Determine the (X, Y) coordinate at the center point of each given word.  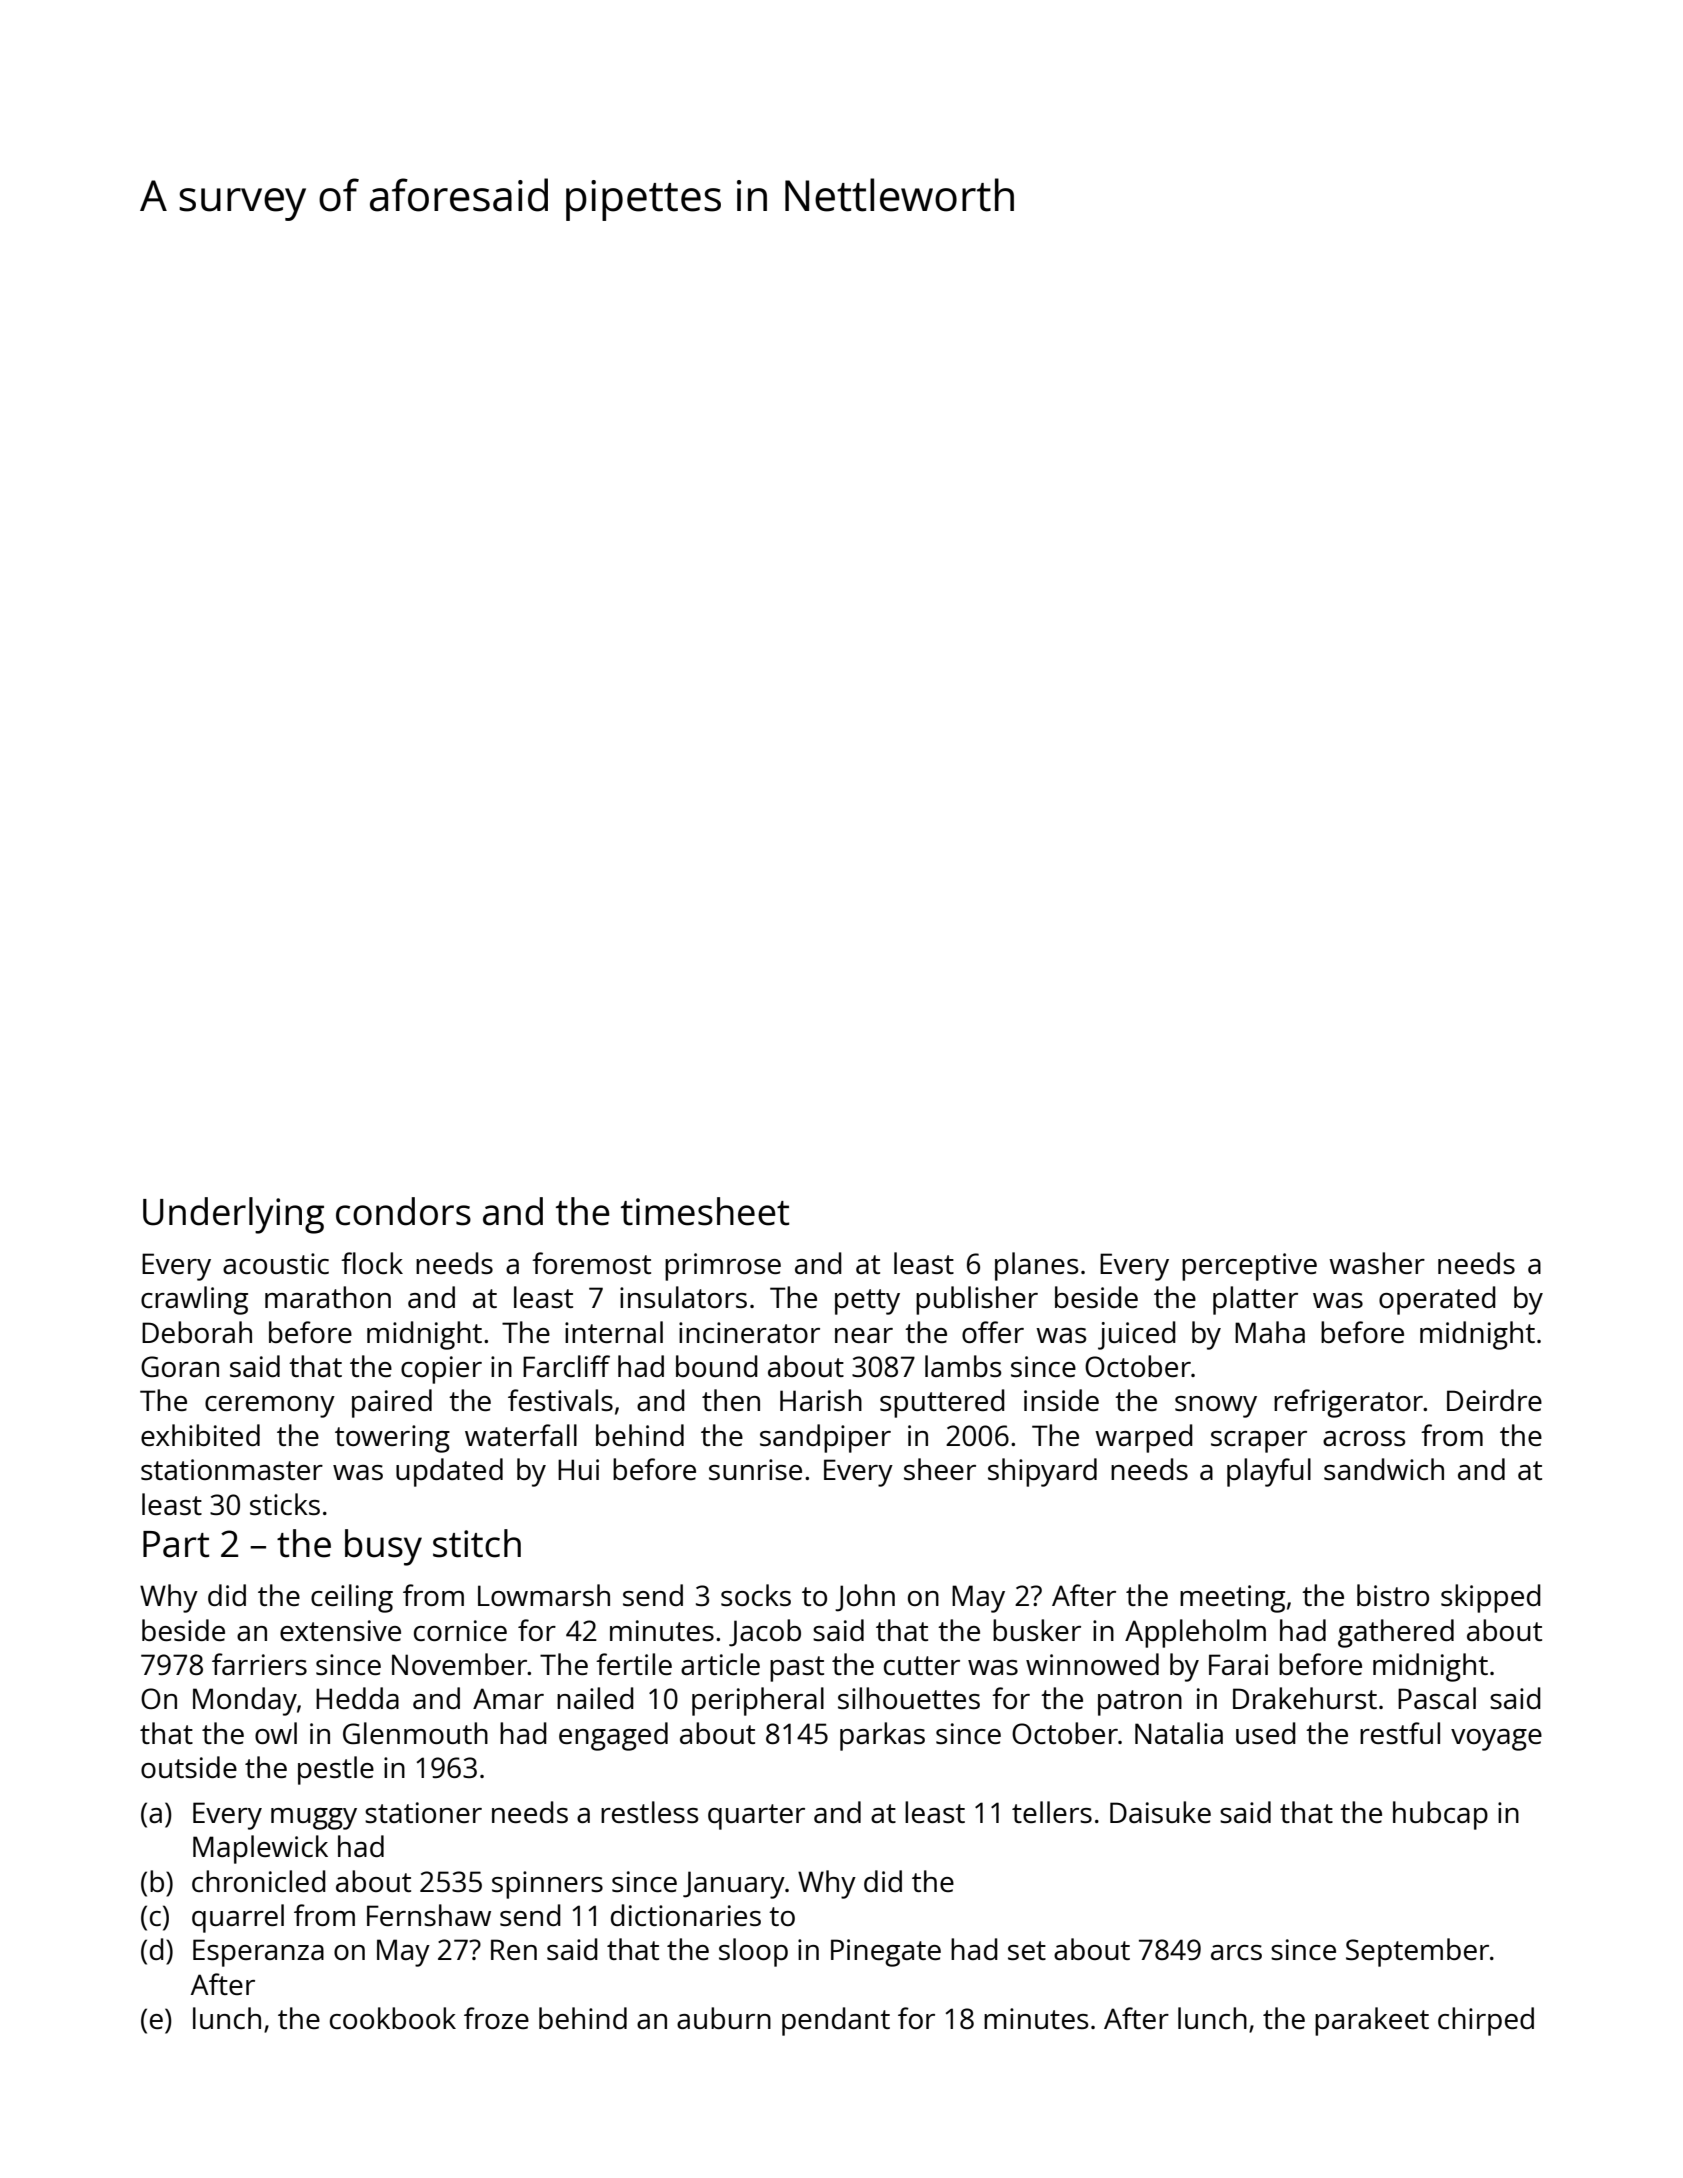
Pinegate (886, 1953)
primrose (723, 1267)
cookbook (393, 2018)
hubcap (1440, 1815)
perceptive (1249, 1267)
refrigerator (1348, 1403)
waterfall (521, 1435)
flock (372, 1263)
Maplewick (260, 1849)
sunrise (755, 1469)
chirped (1486, 2021)
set (1027, 1950)
